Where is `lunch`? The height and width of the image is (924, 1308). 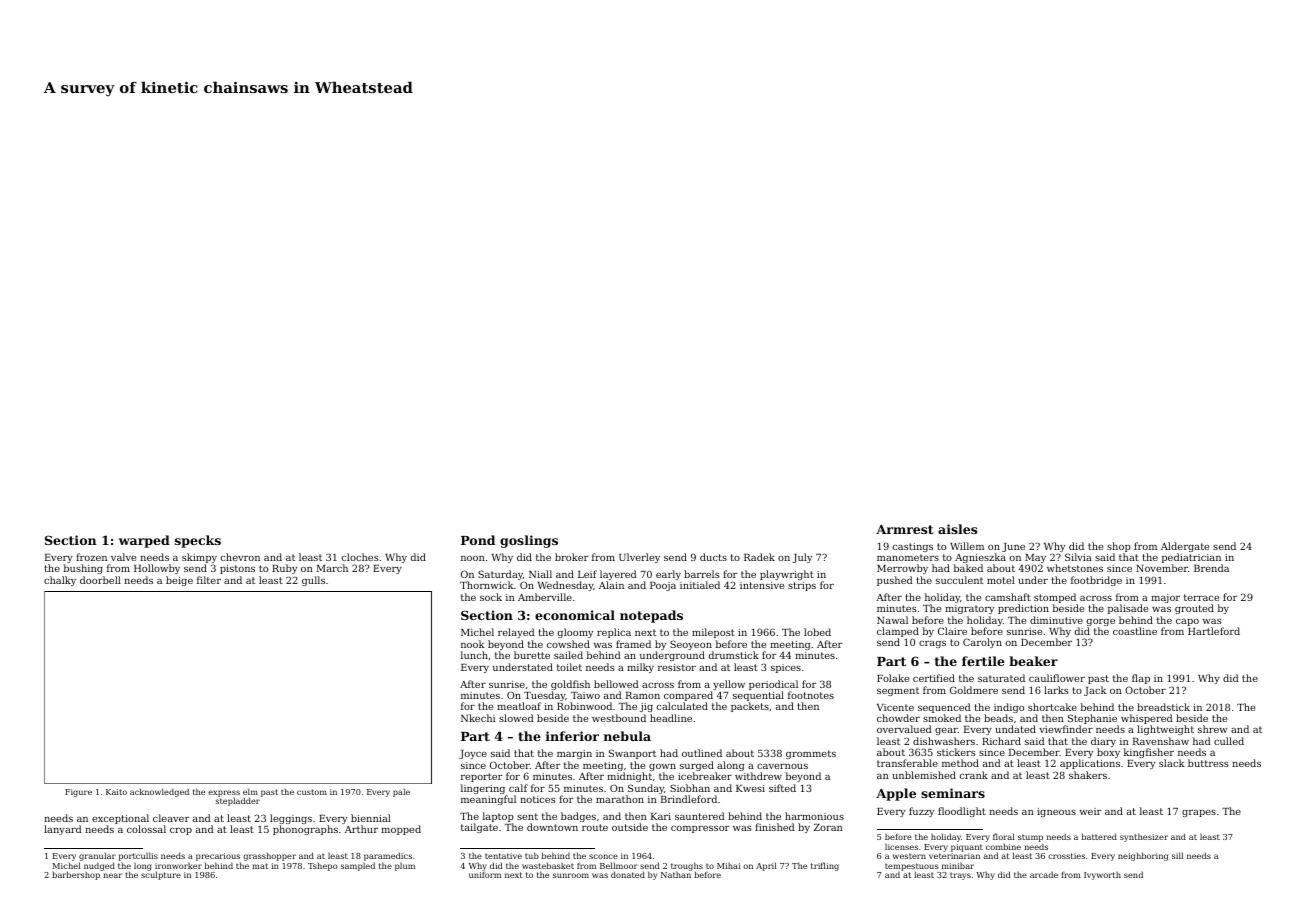 lunch is located at coordinates (474, 655).
